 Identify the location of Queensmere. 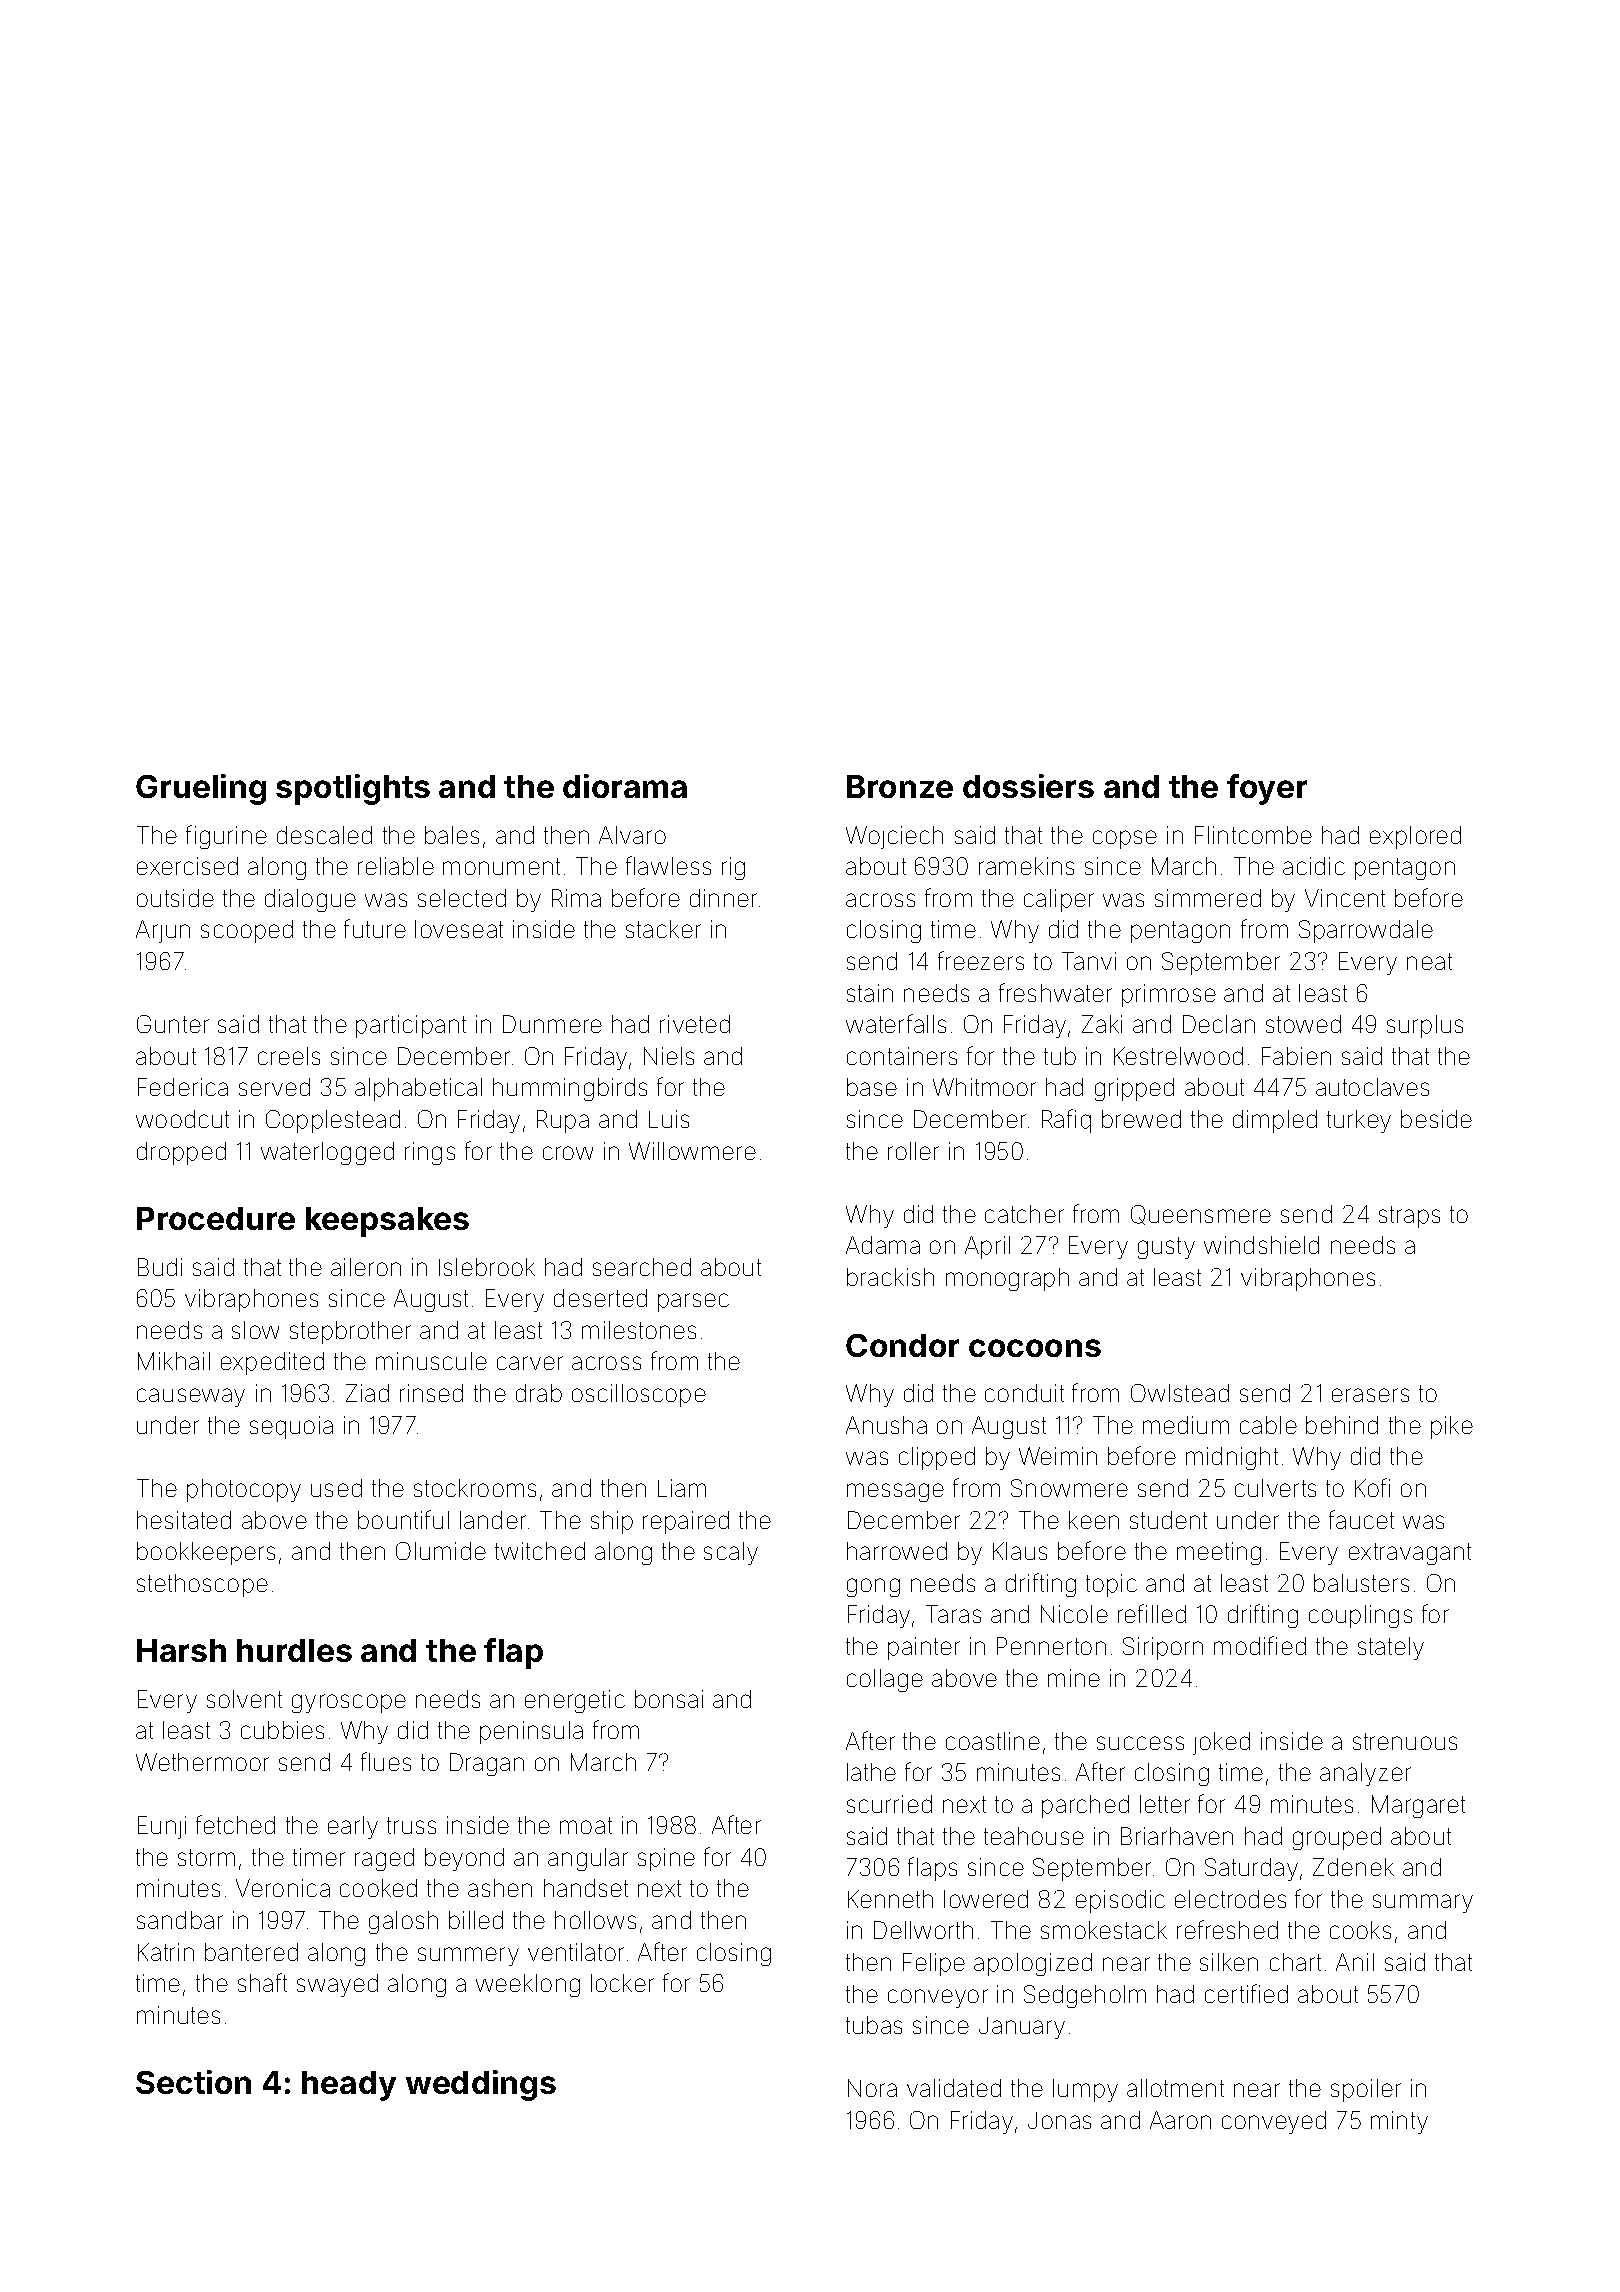
(1201, 1215).
